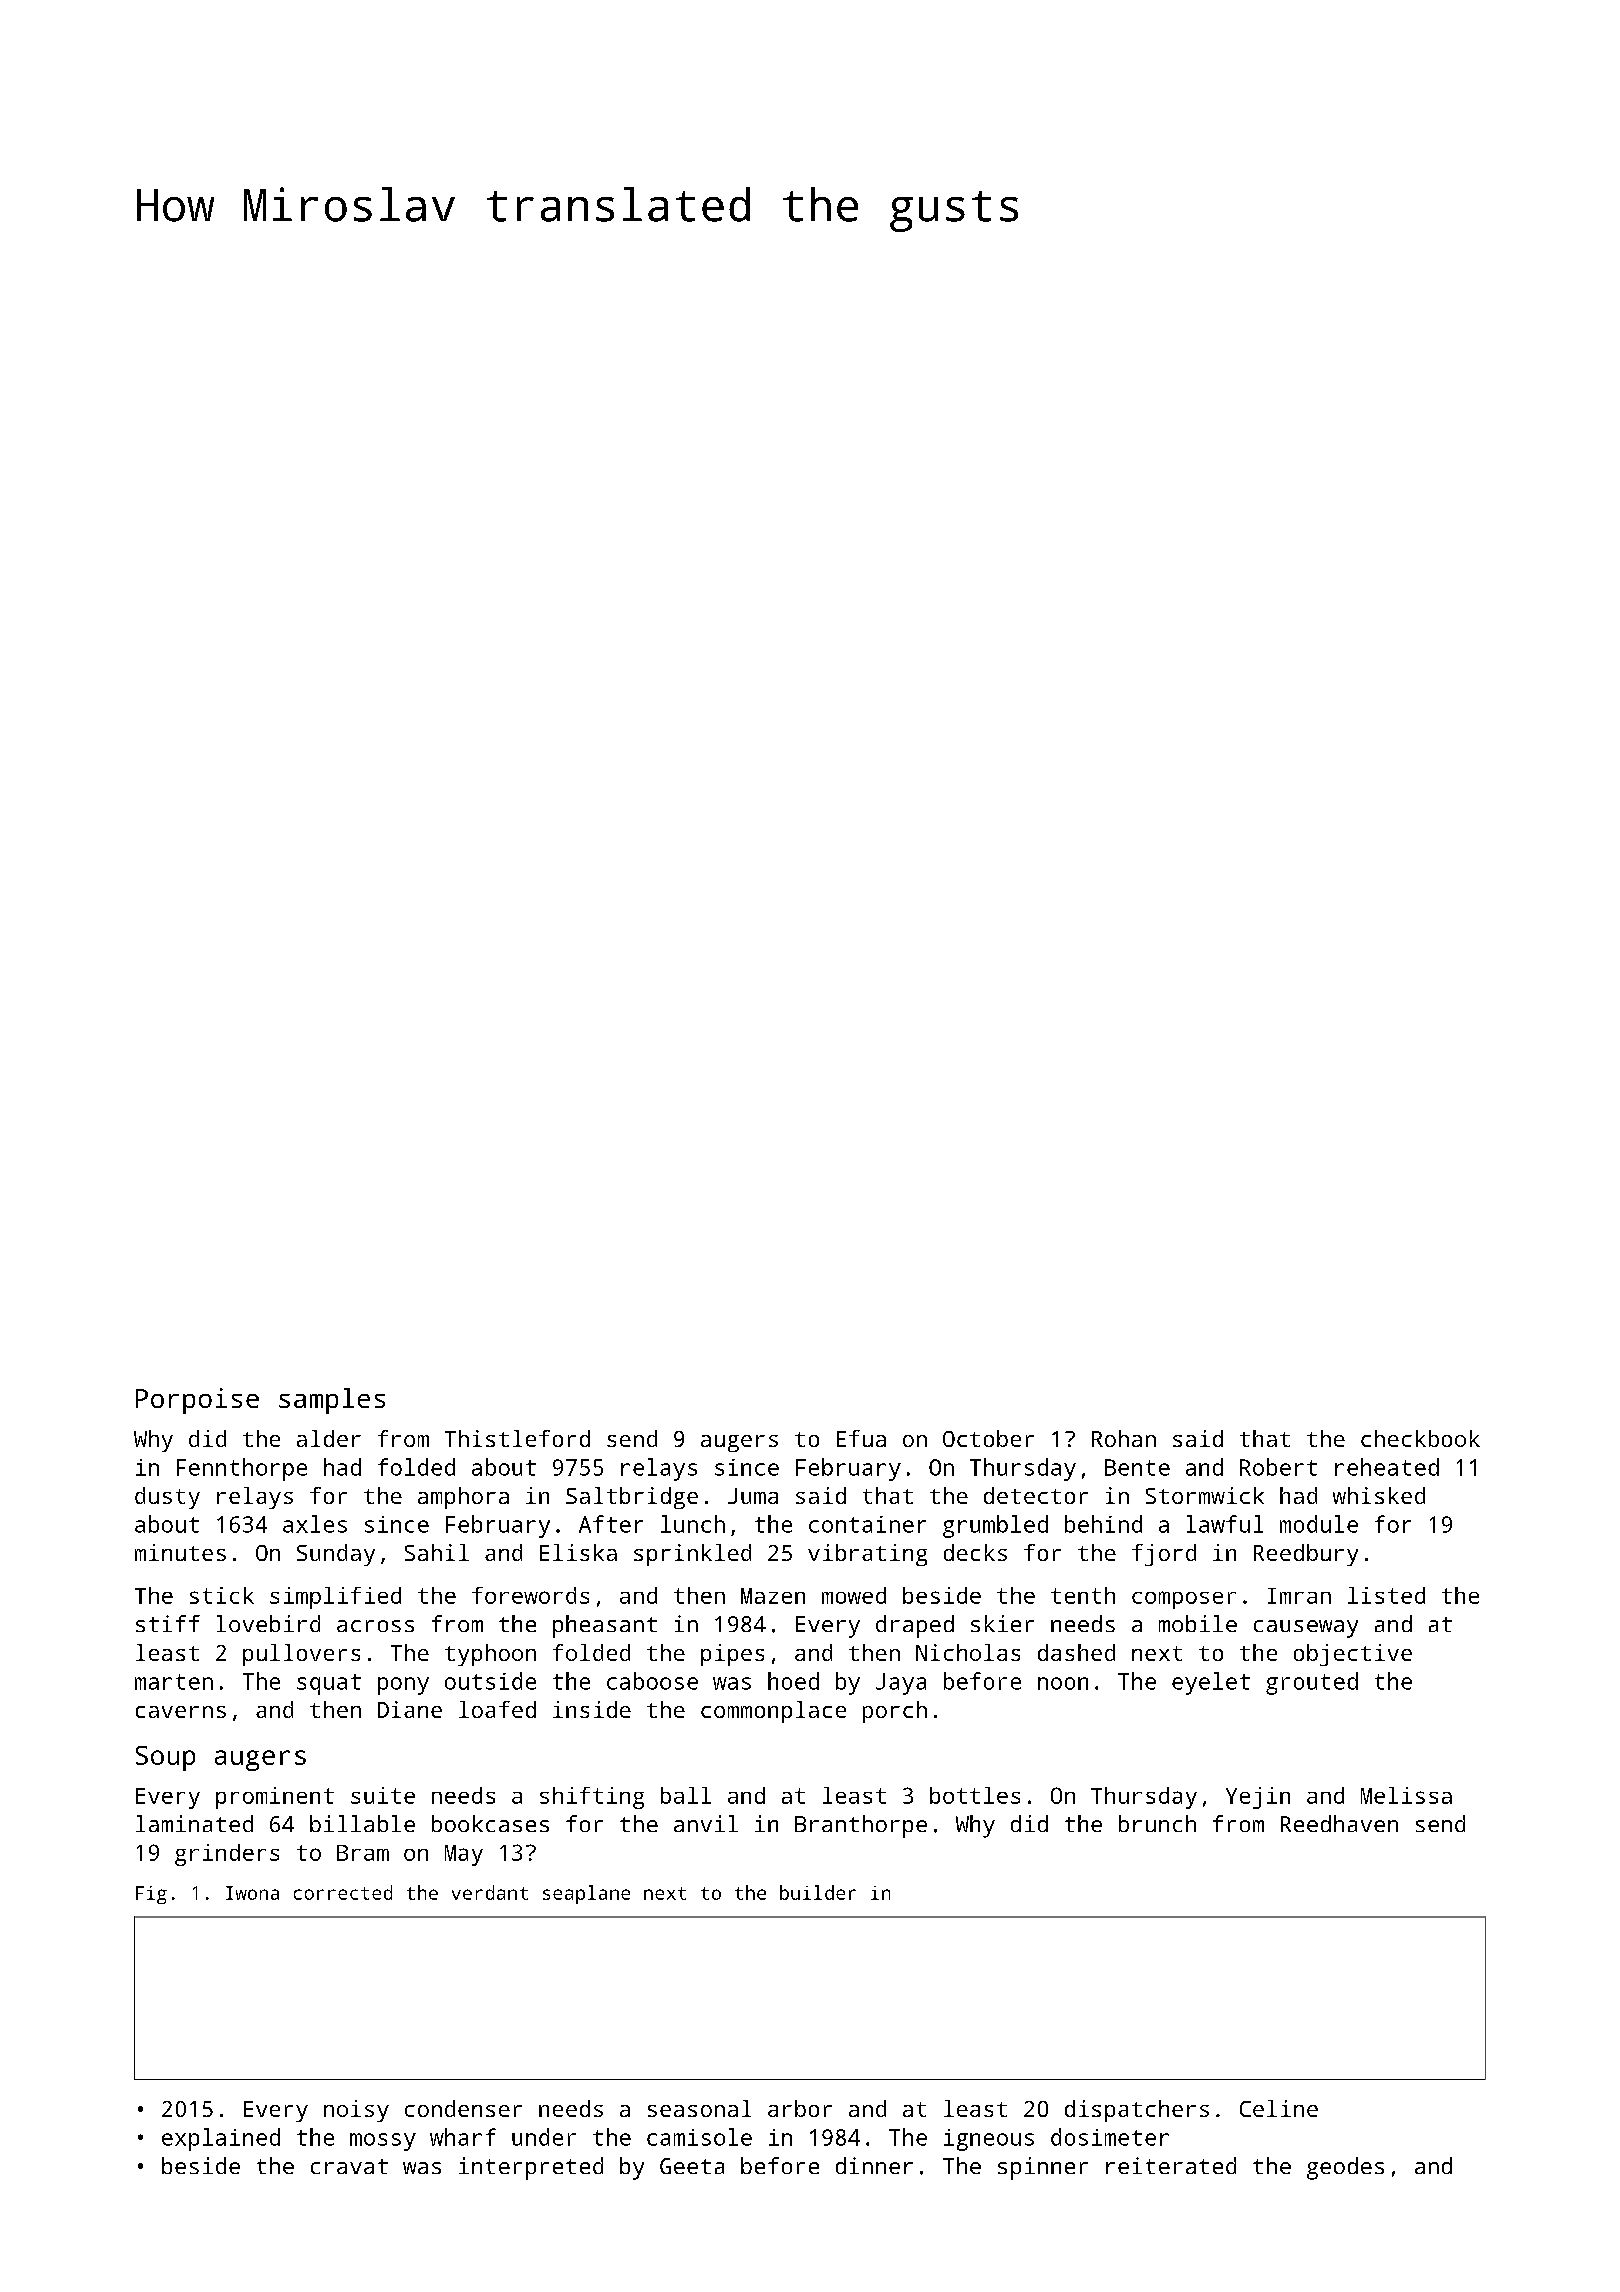 The height and width of the page is (2292, 1620). What do you see at coordinates (227, 1855) in the page?
I see `grinders` at bounding box center [227, 1855].
